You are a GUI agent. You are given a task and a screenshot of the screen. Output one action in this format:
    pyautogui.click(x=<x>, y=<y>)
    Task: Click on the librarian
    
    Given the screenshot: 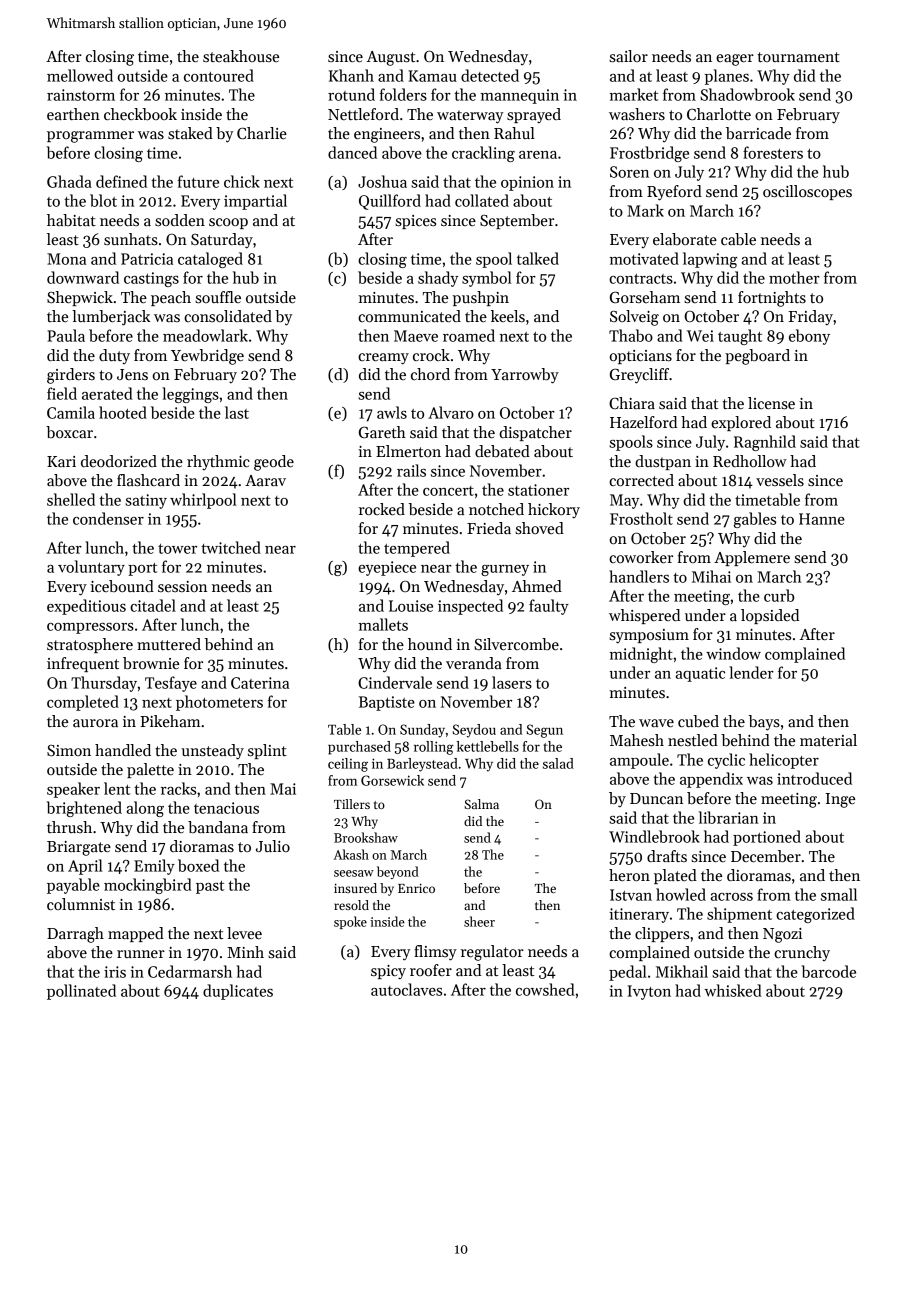 What is the action you would take?
    pyautogui.click(x=729, y=817)
